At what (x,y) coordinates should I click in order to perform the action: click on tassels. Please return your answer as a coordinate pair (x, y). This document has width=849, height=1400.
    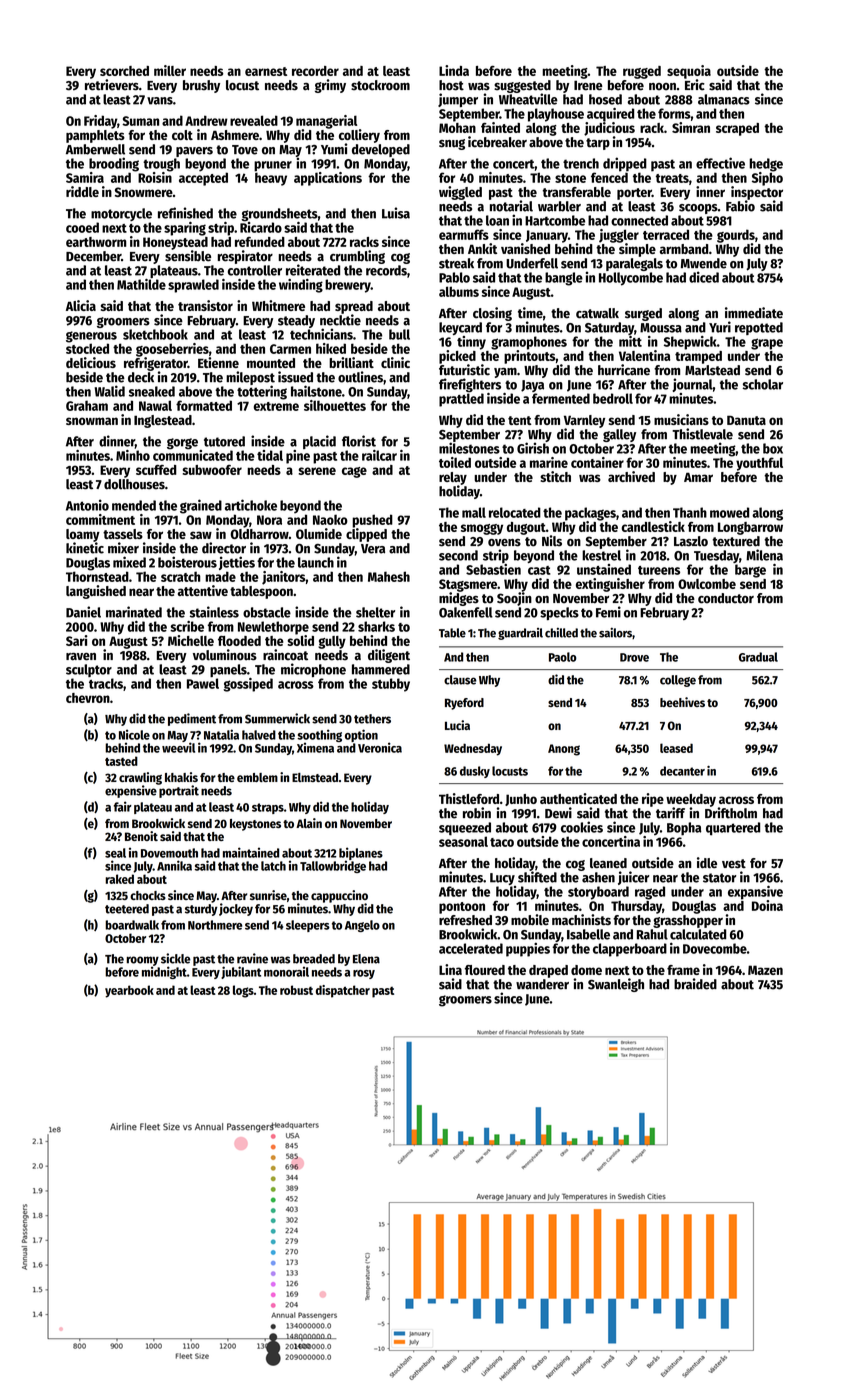
    Looking at the image, I should click on (123, 534).
